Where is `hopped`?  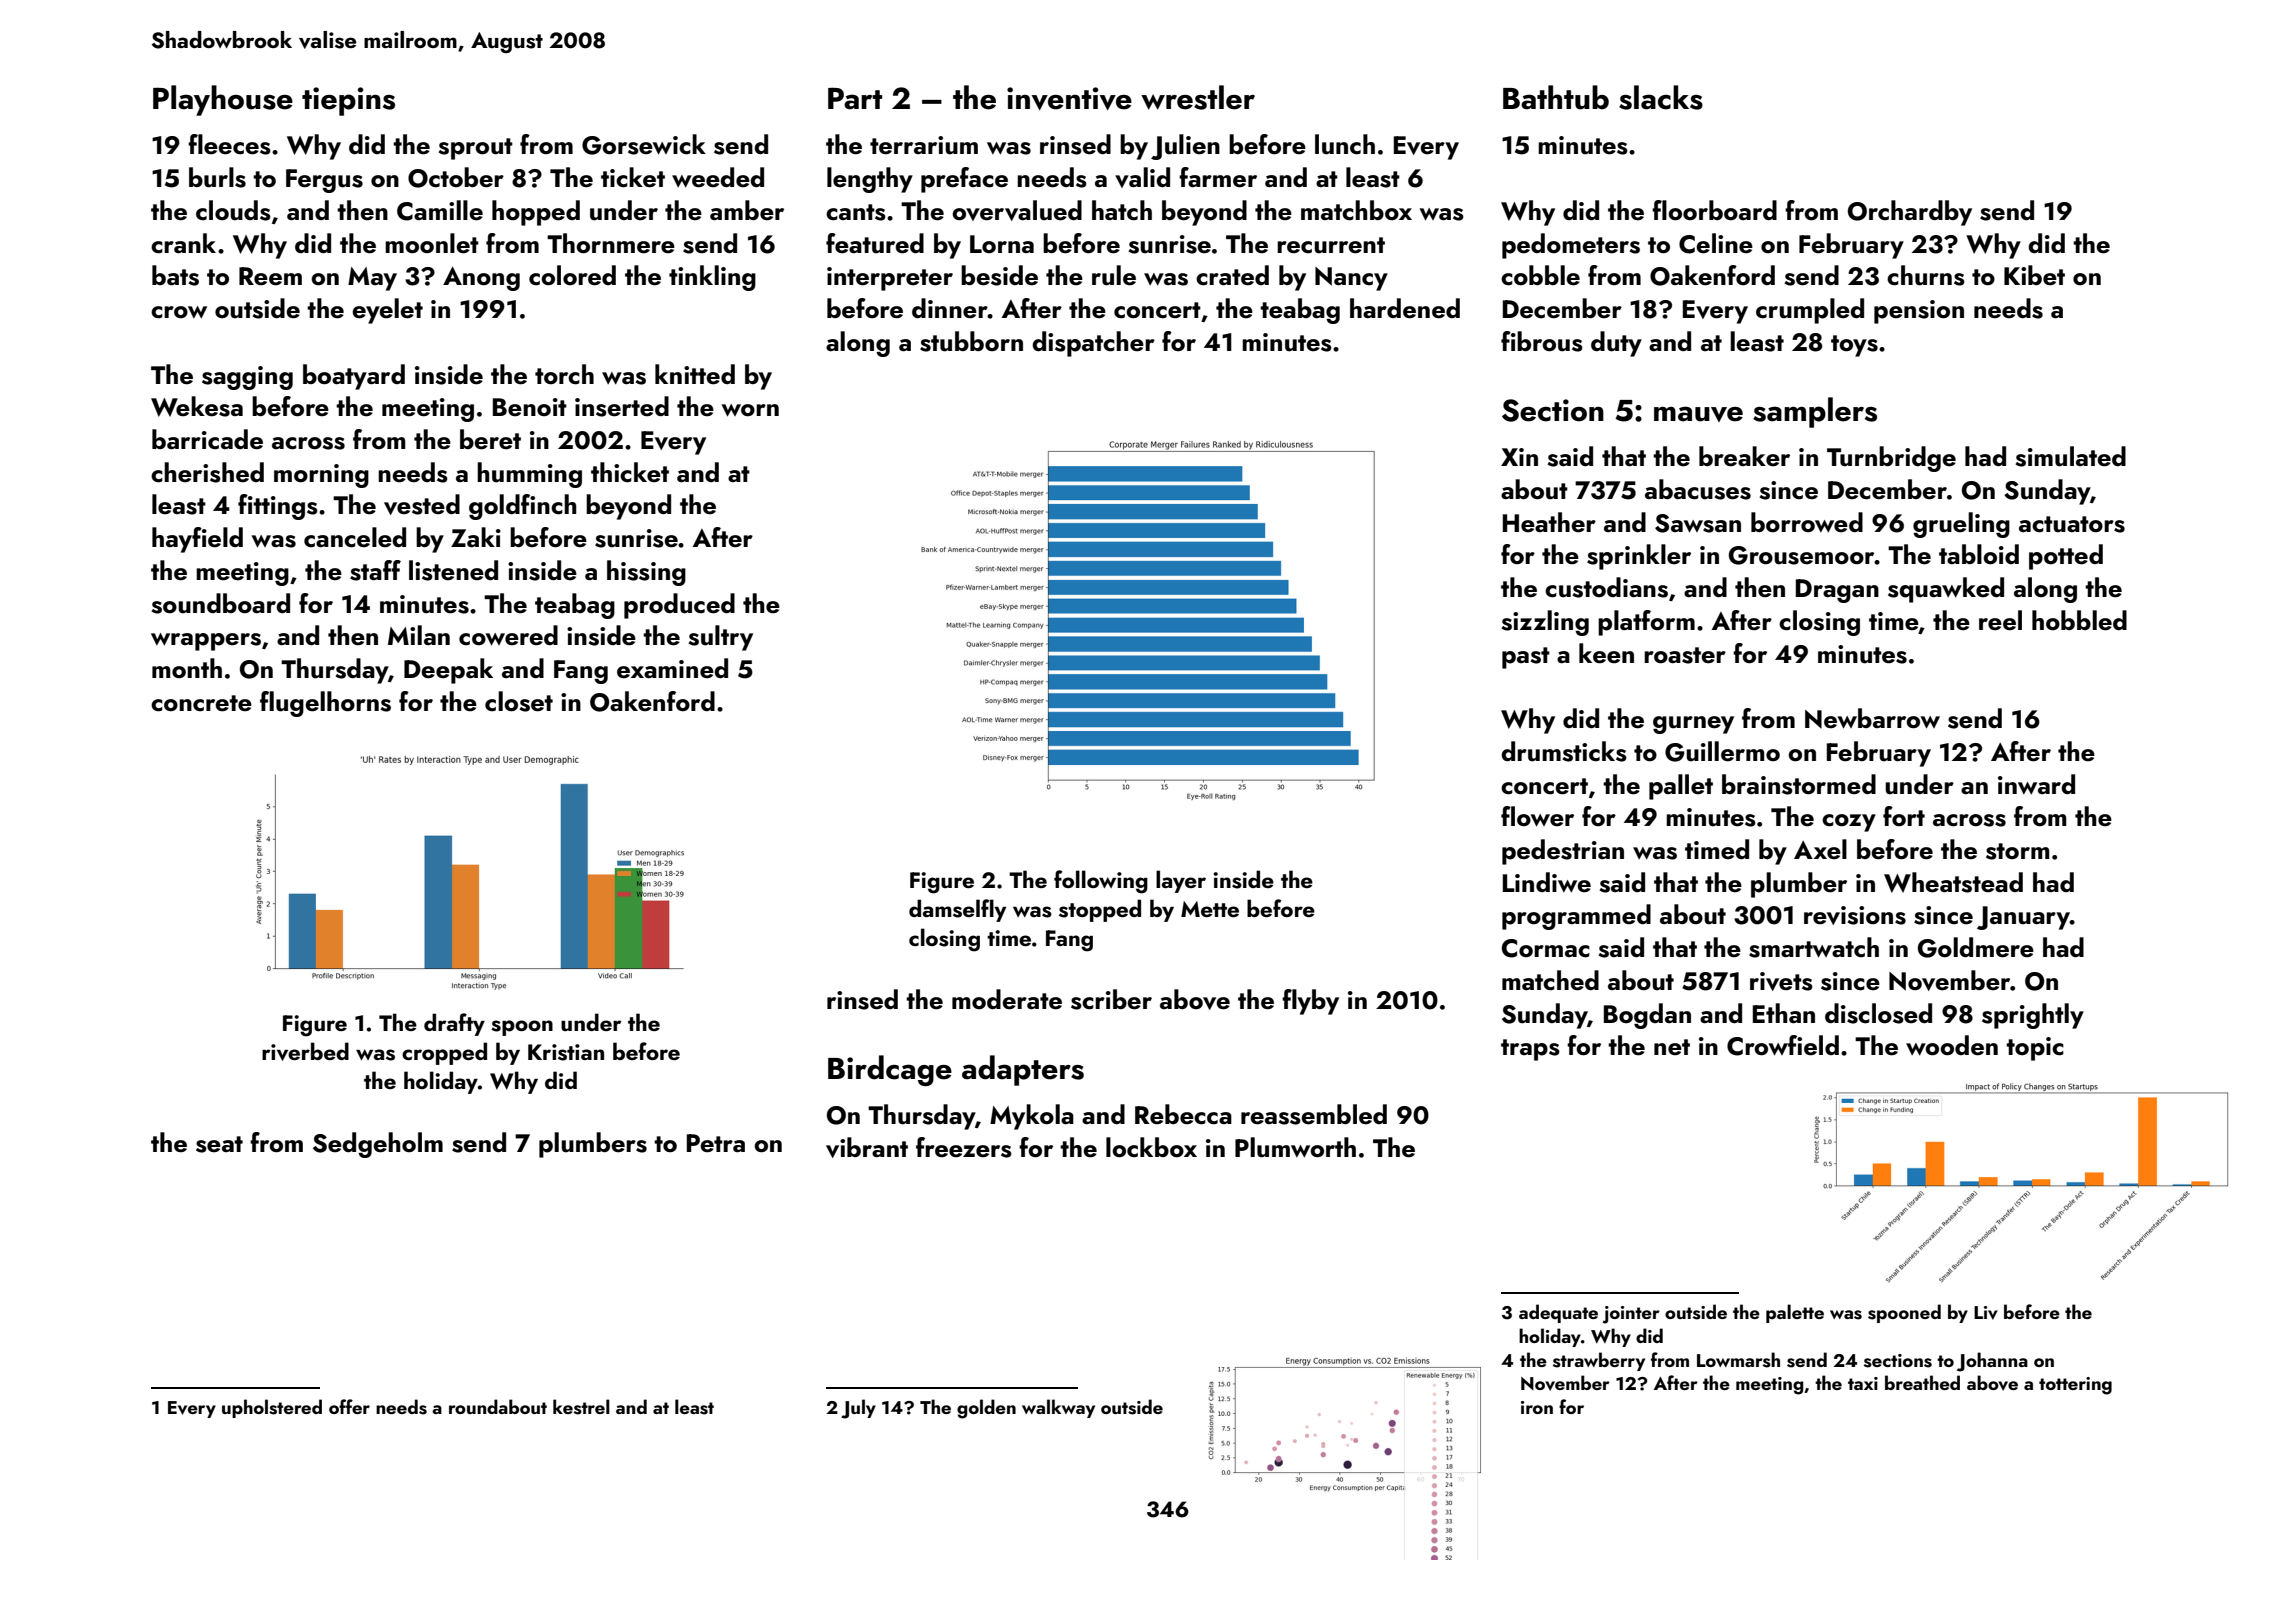 hopped is located at coordinates (536, 213).
